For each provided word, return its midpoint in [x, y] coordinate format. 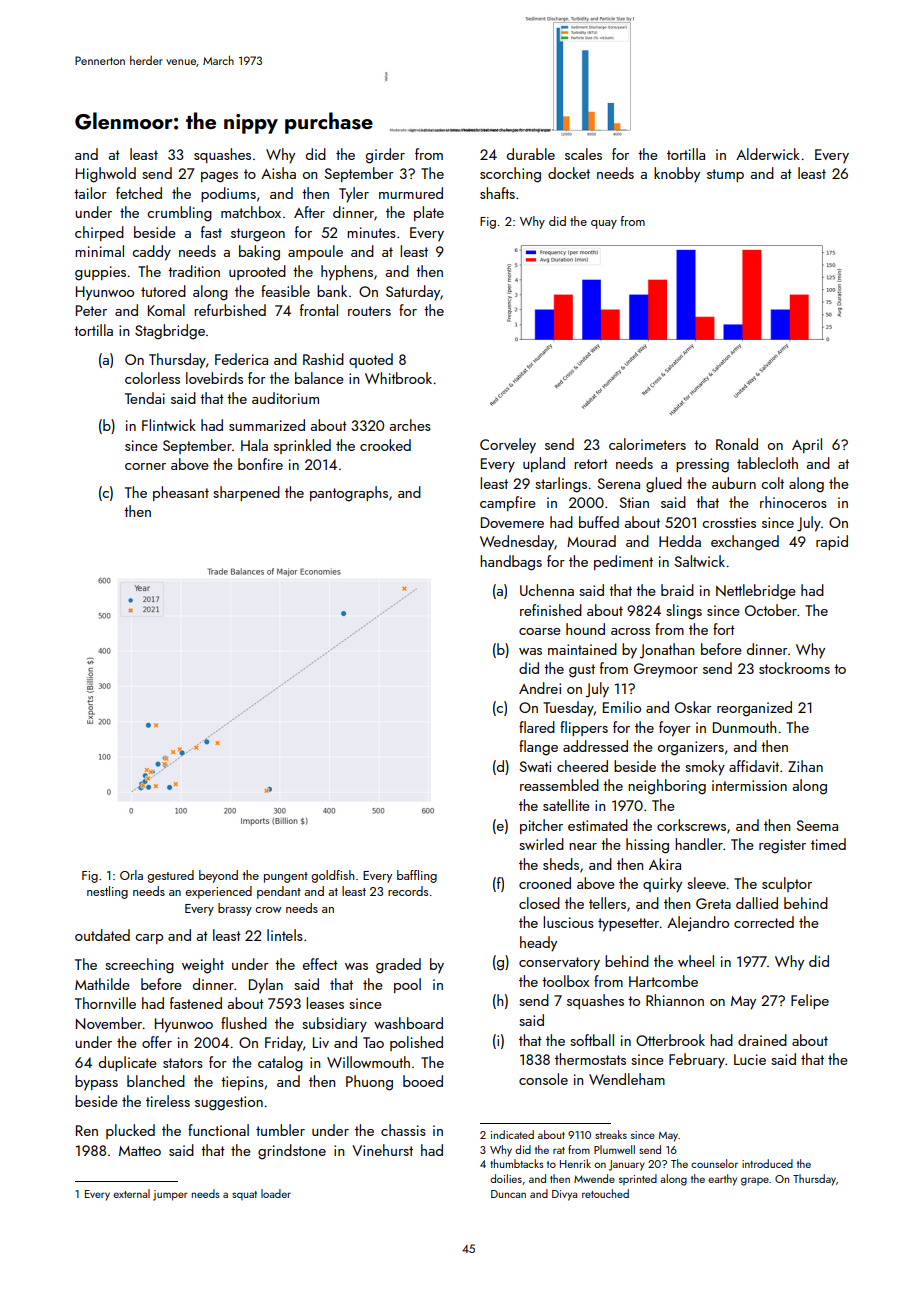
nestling [107, 892]
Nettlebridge [756, 592]
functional [218, 1130]
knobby [677, 175]
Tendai [145, 398]
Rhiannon [675, 1000]
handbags [511, 563]
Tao [373, 1042]
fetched [139, 193]
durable [531, 154]
